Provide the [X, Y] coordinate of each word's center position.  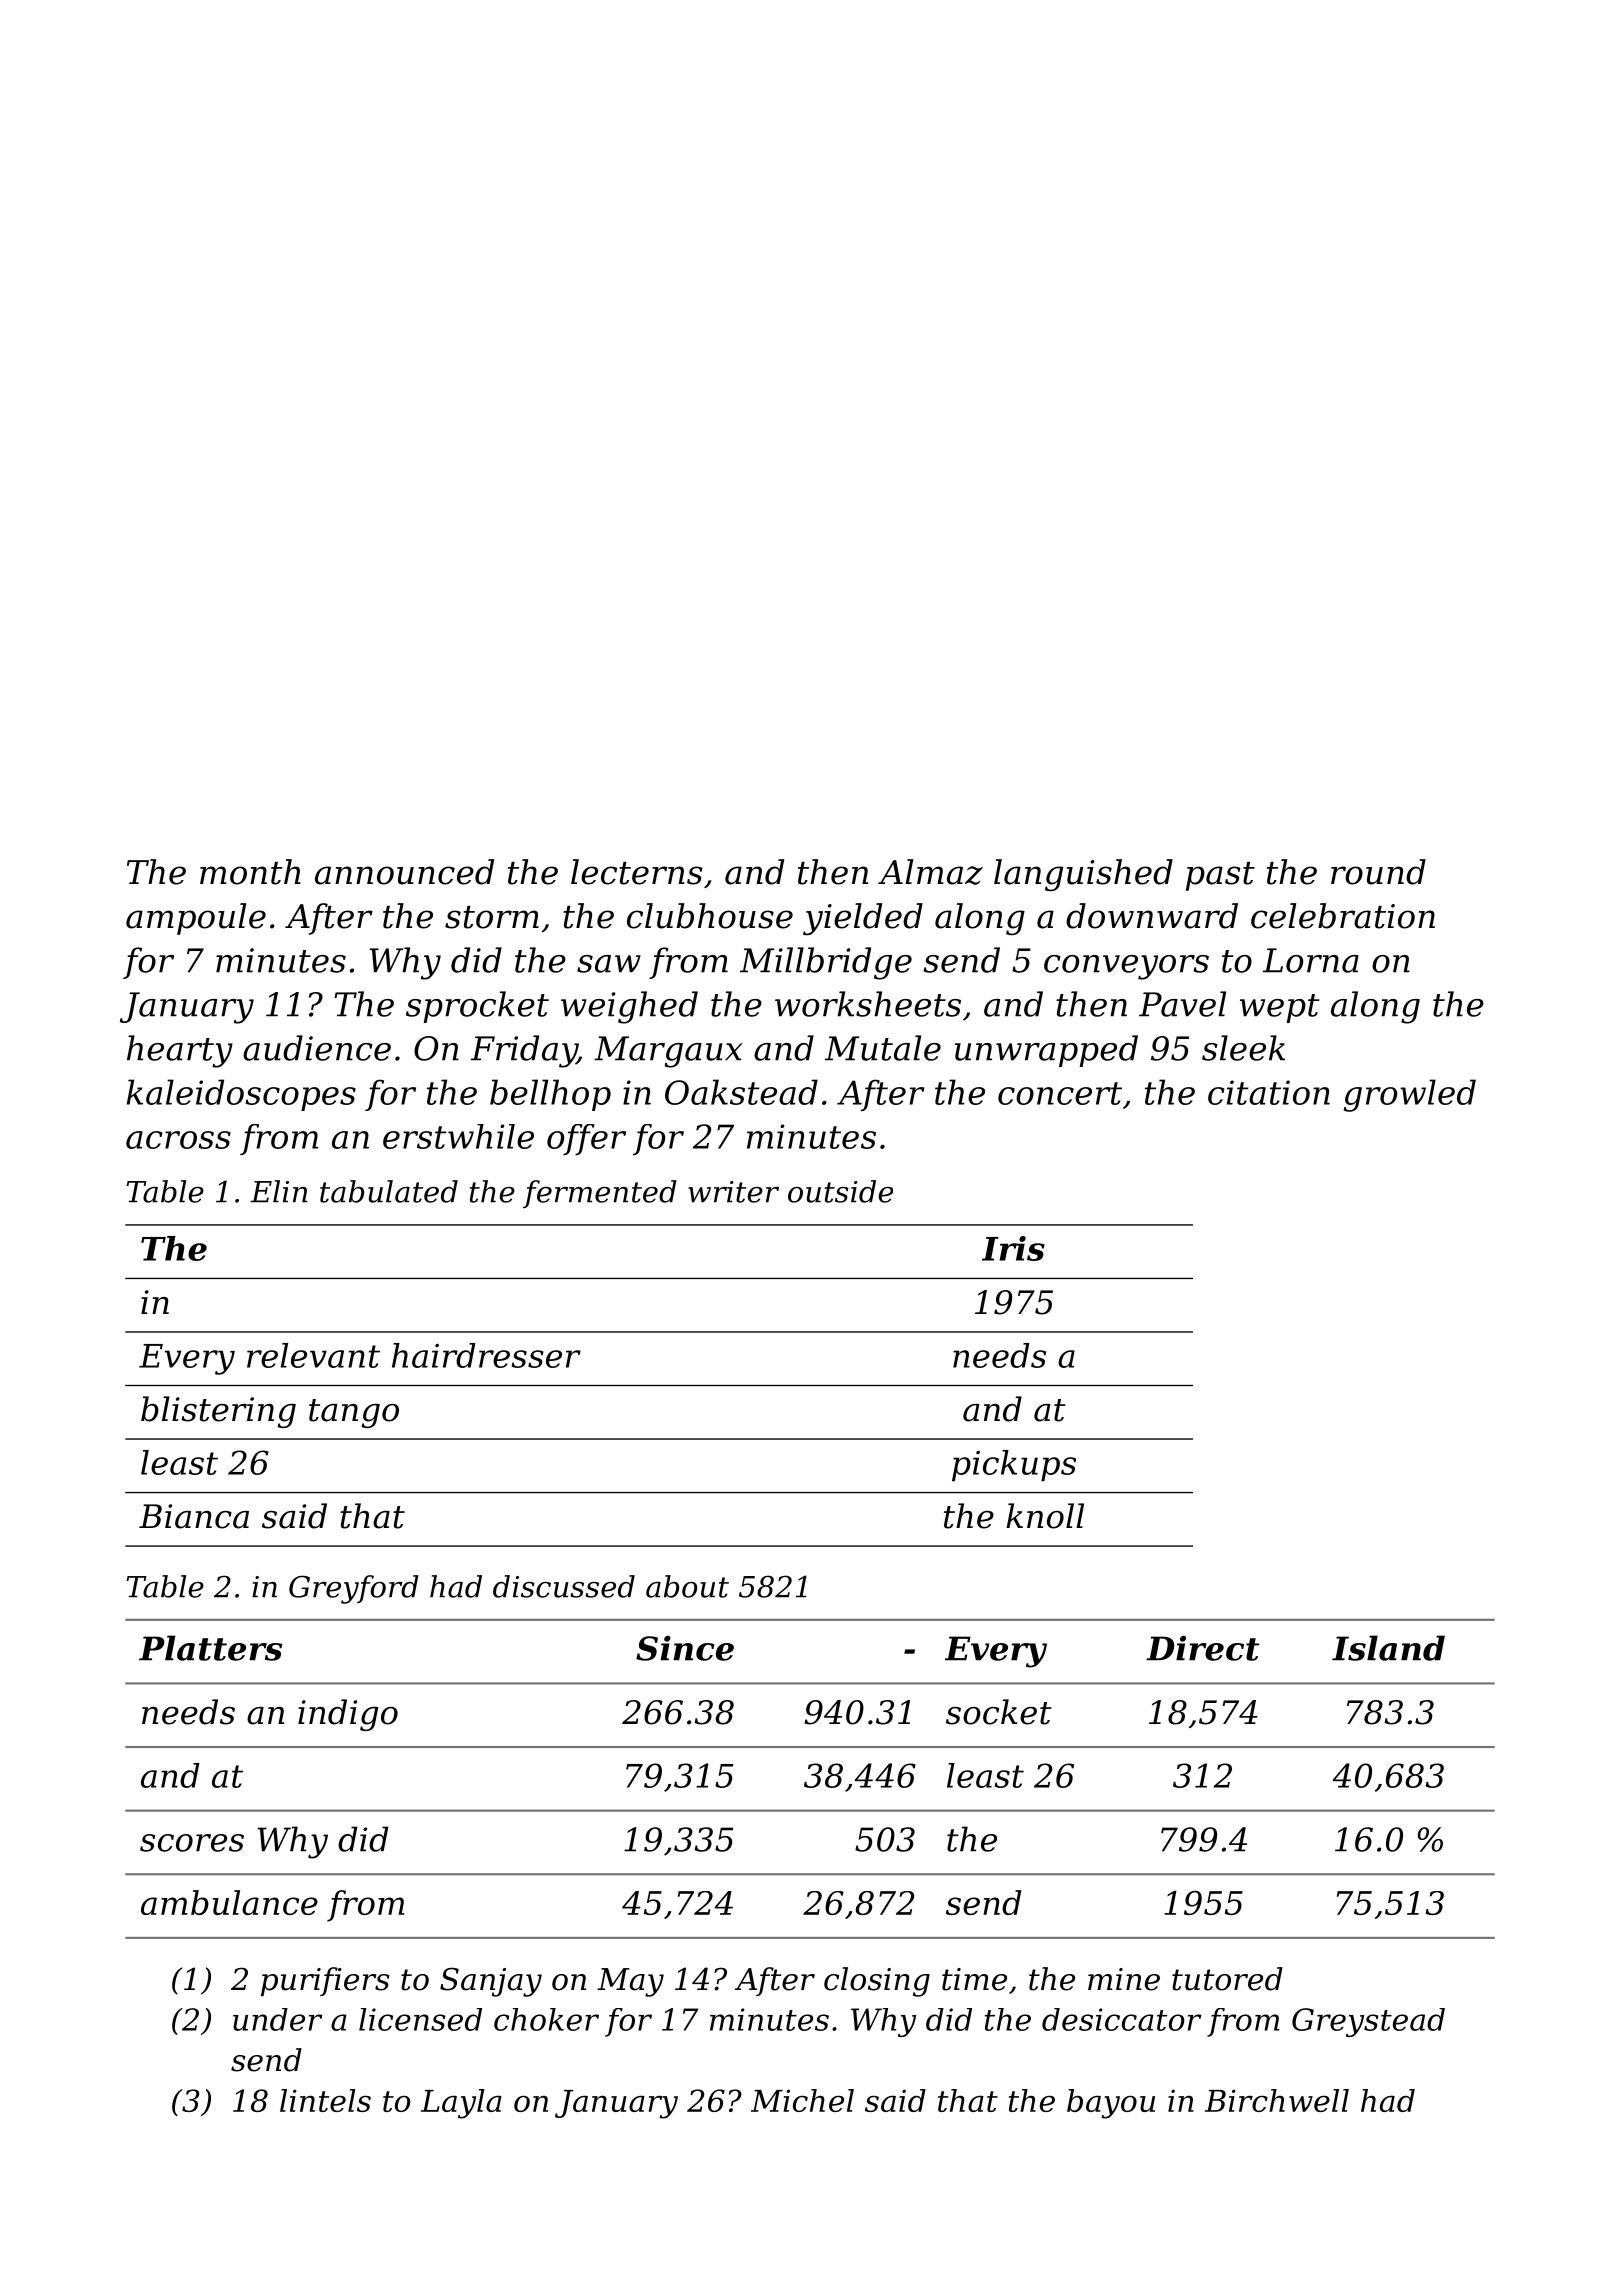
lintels [325, 2100]
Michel [802, 2100]
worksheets [868, 1004]
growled [1410, 1095]
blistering [218, 1412]
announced [404, 872]
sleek [1243, 1048]
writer [733, 1192]
